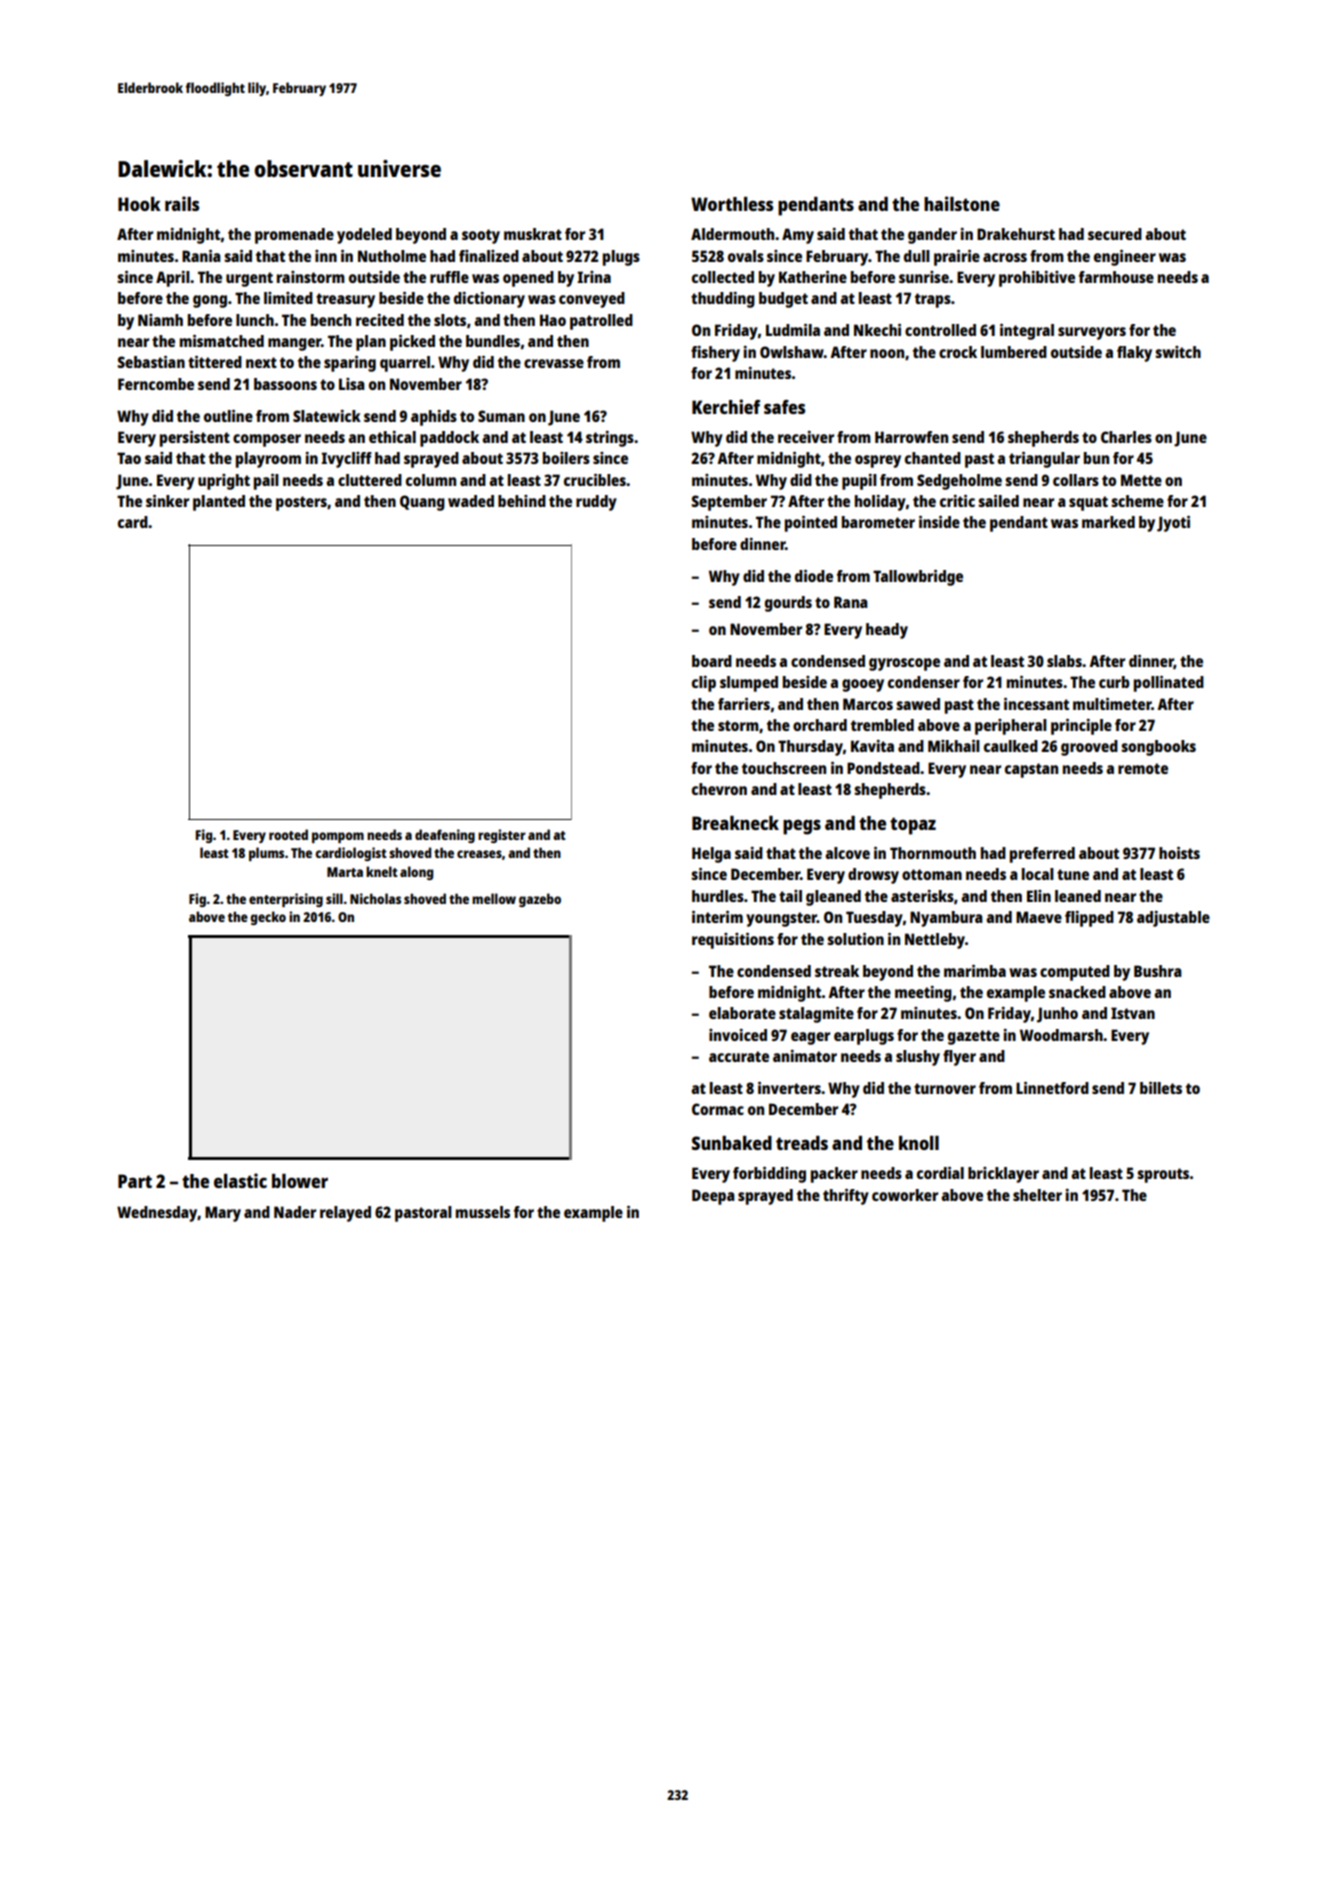 The width and height of the screenshot is (1335, 1888). Describe the element at coordinates (744, 704) in the screenshot. I see `farriers` at that location.
